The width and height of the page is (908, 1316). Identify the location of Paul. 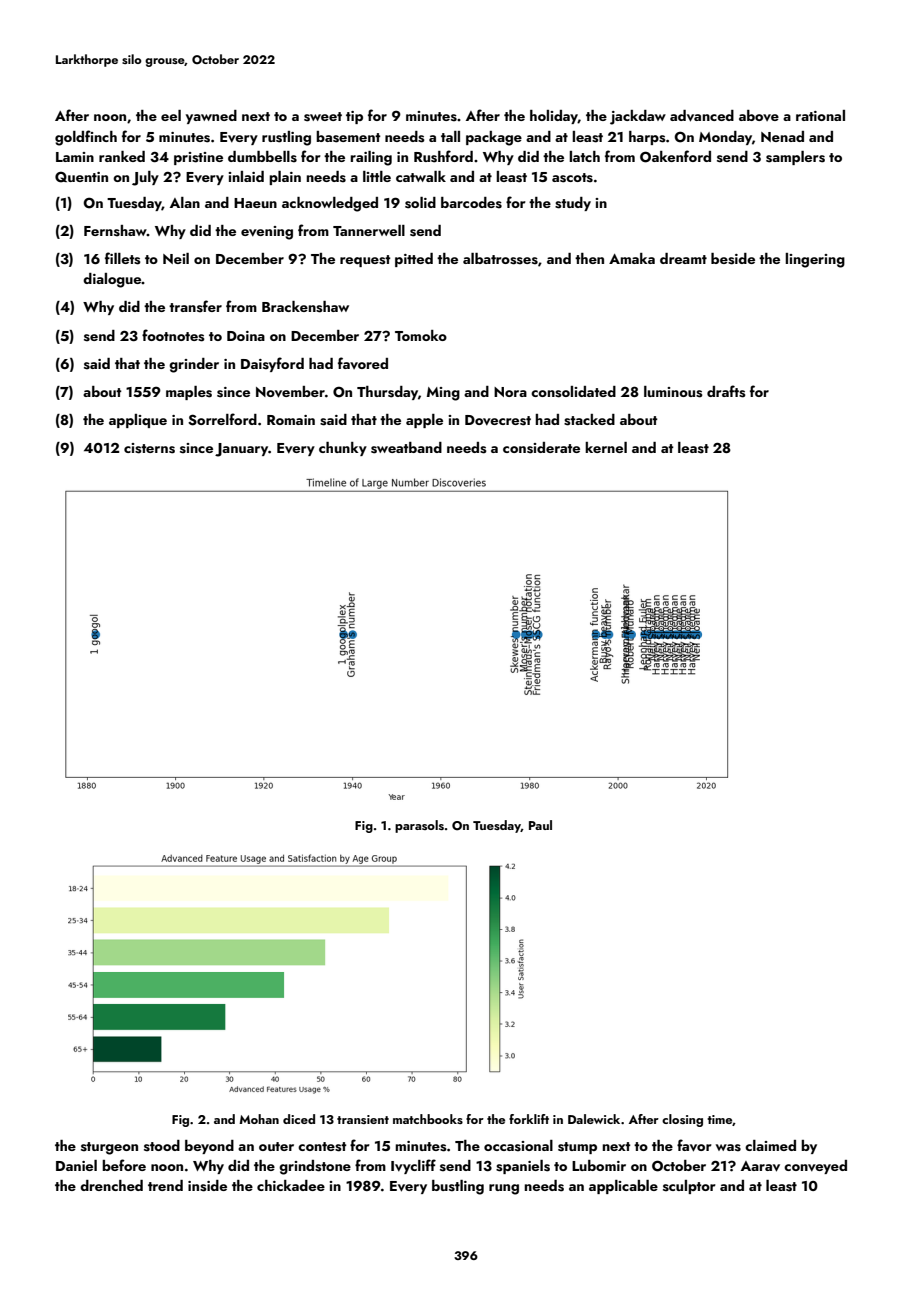
(540, 825).
